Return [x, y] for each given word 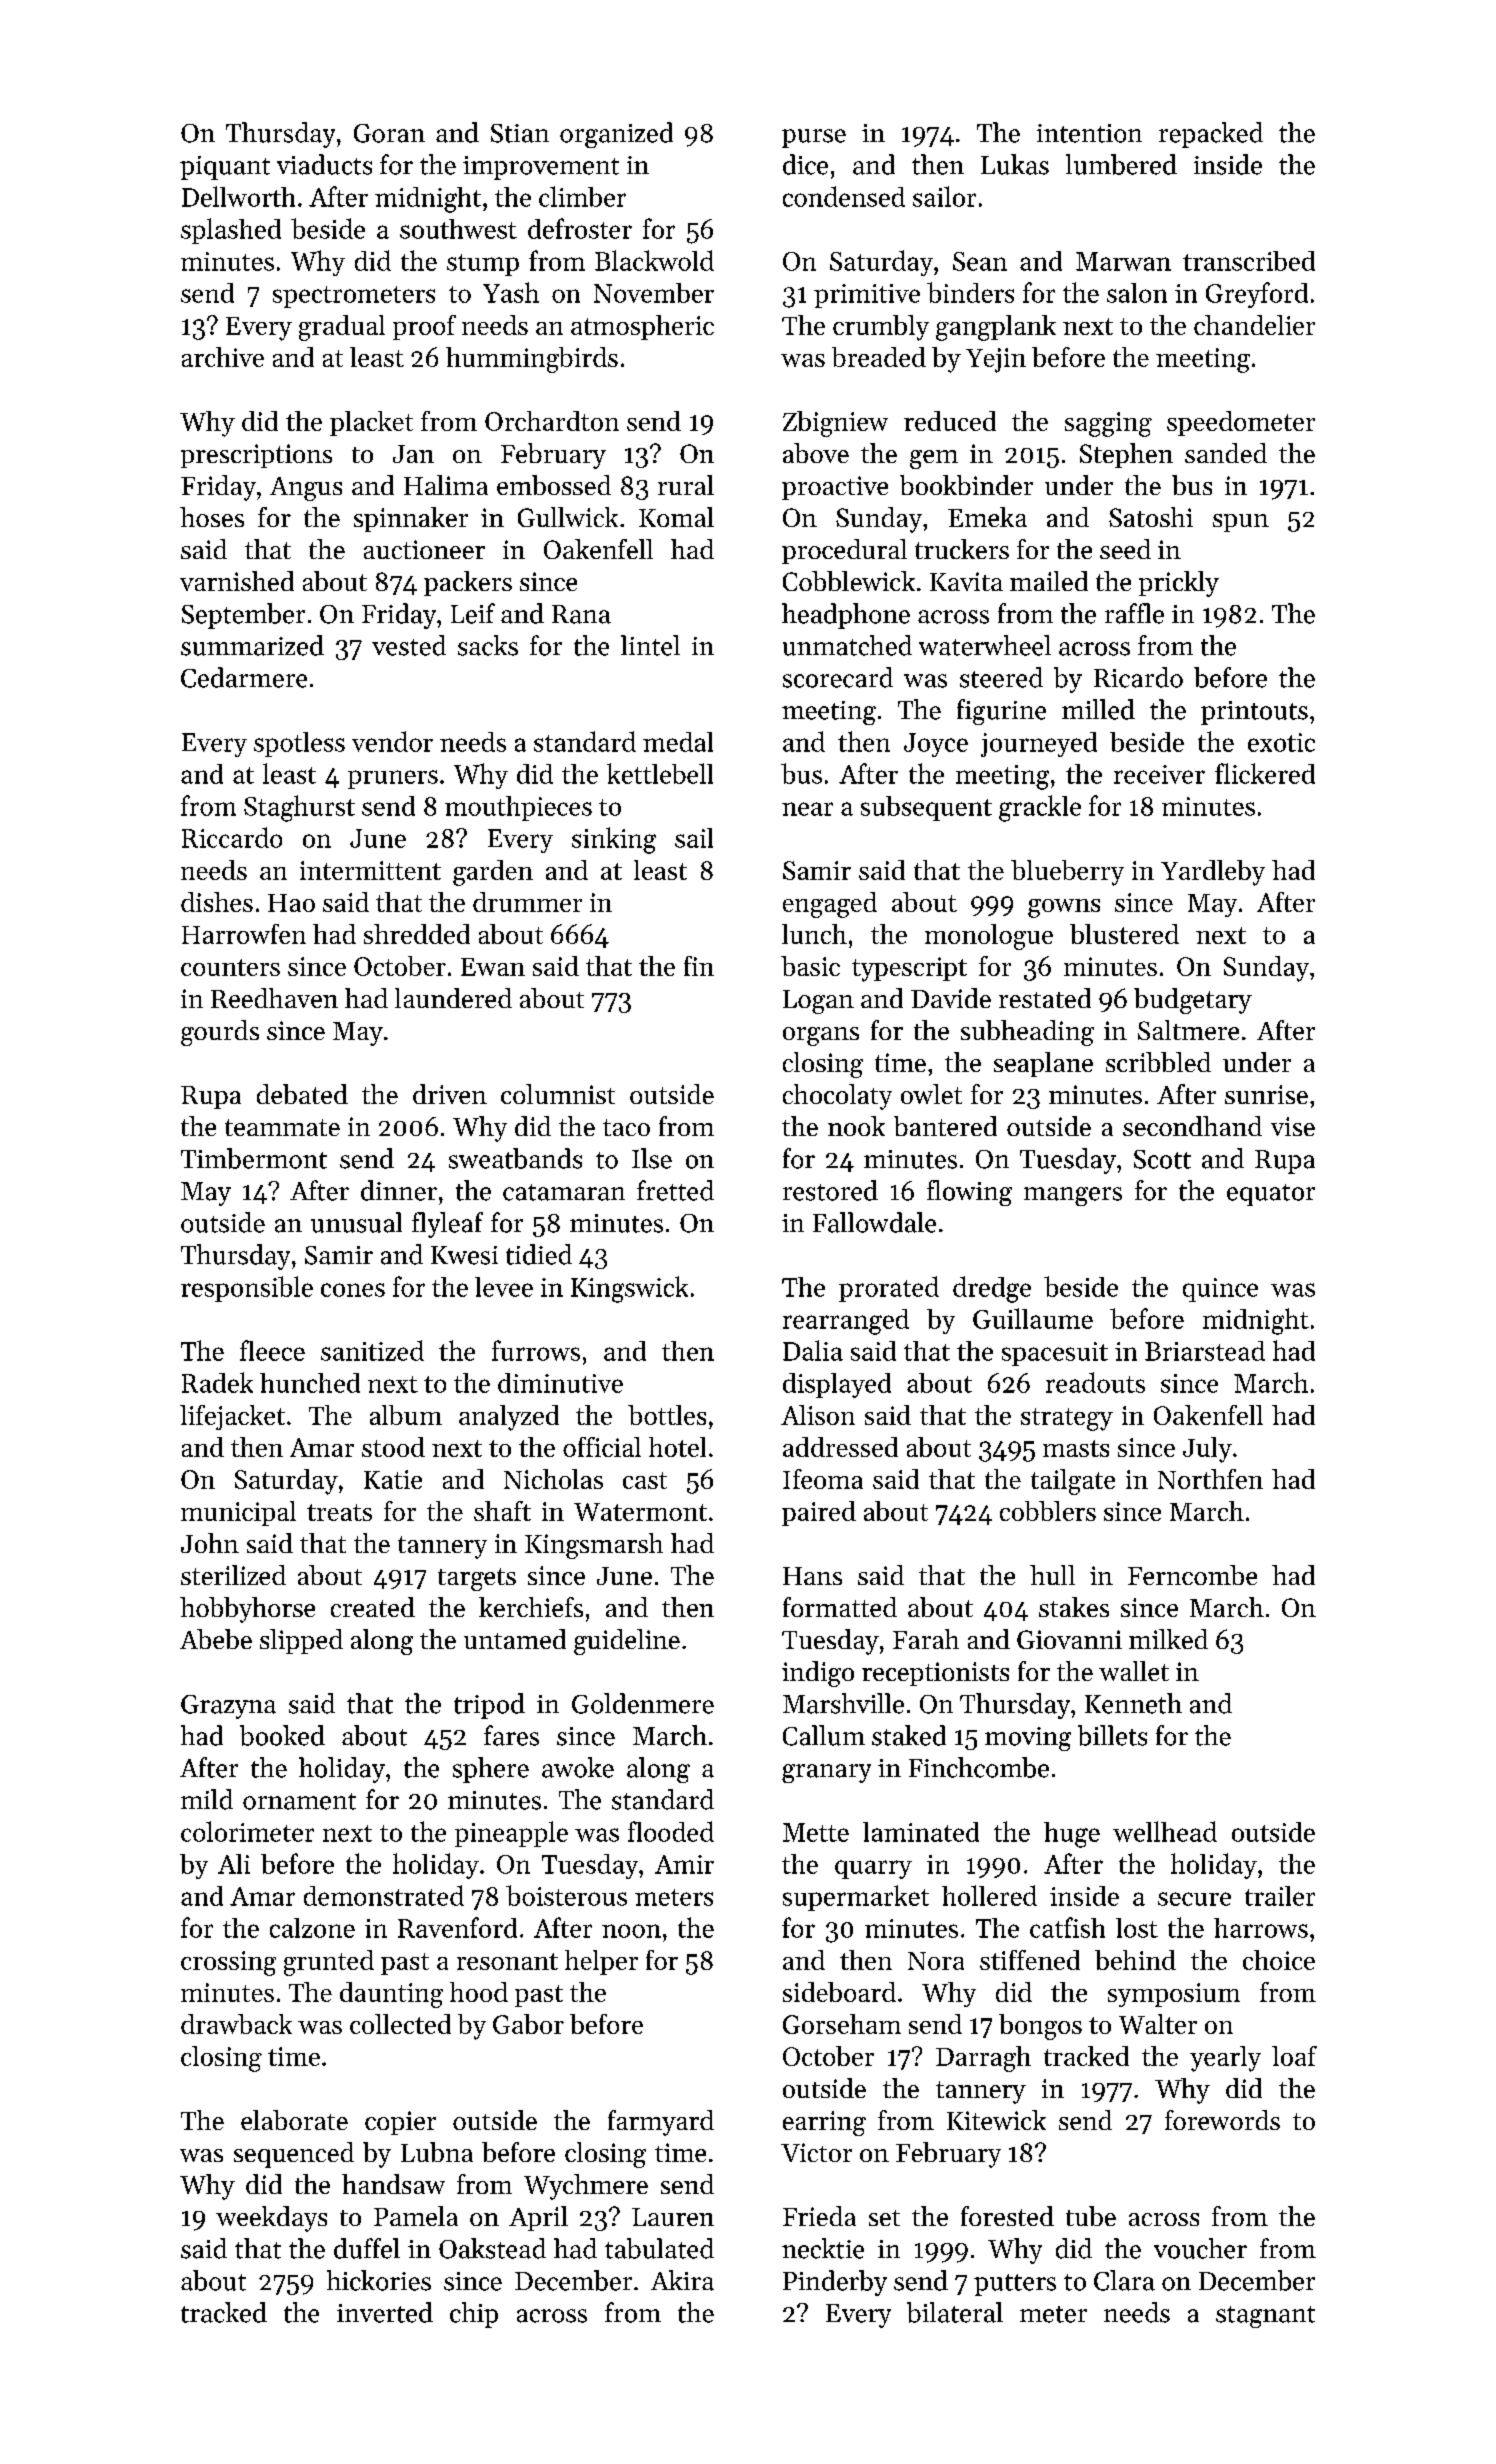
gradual [342, 328]
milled [1098, 709]
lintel [650, 645]
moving [1028, 1739]
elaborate [294, 2120]
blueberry [1067, 873]
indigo [818, 1674]
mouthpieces [518, 808]
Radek [217, 1382]
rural [686, 485]
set [884, 2218]
